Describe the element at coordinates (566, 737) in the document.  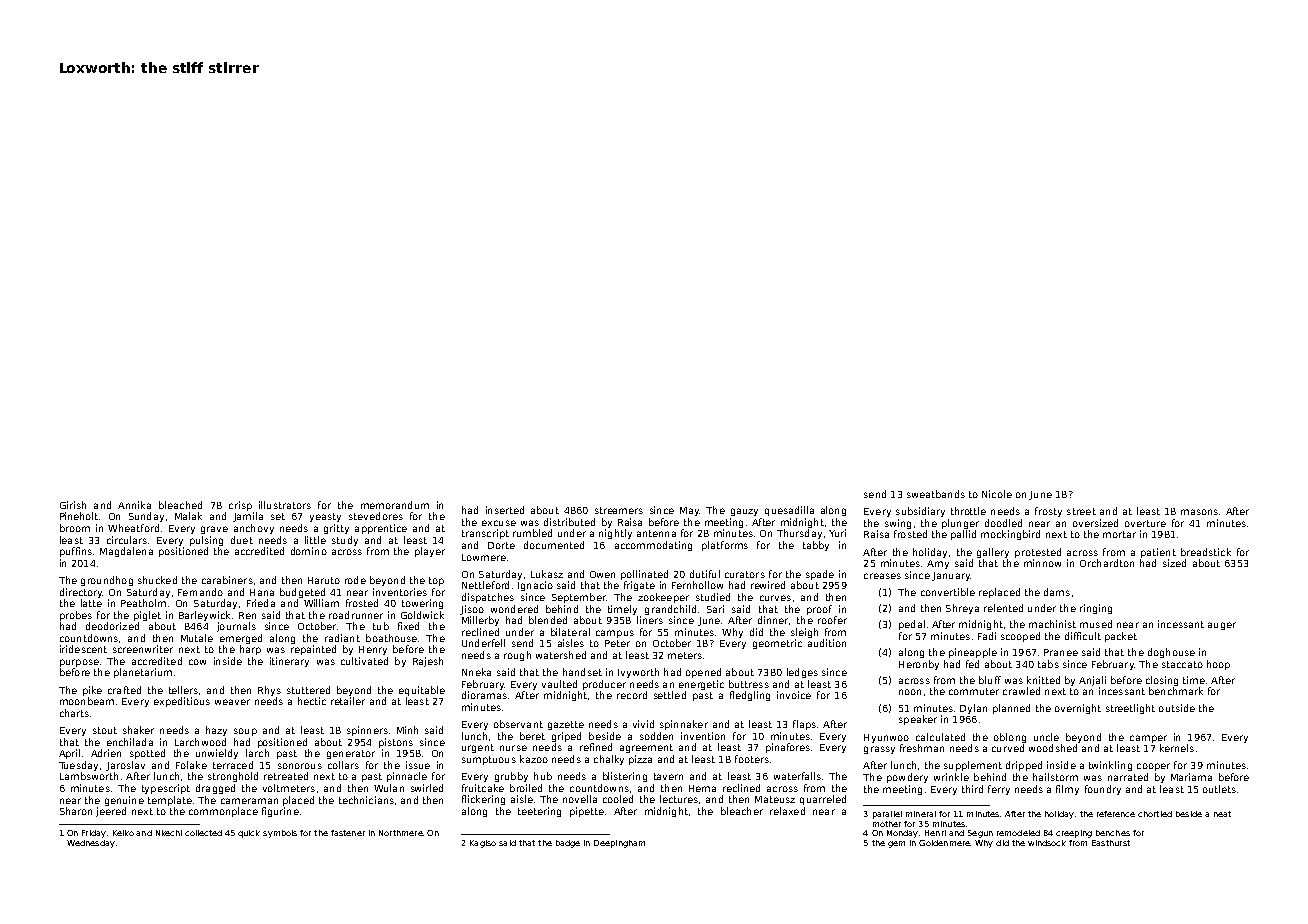
I see `griped` at that location.
